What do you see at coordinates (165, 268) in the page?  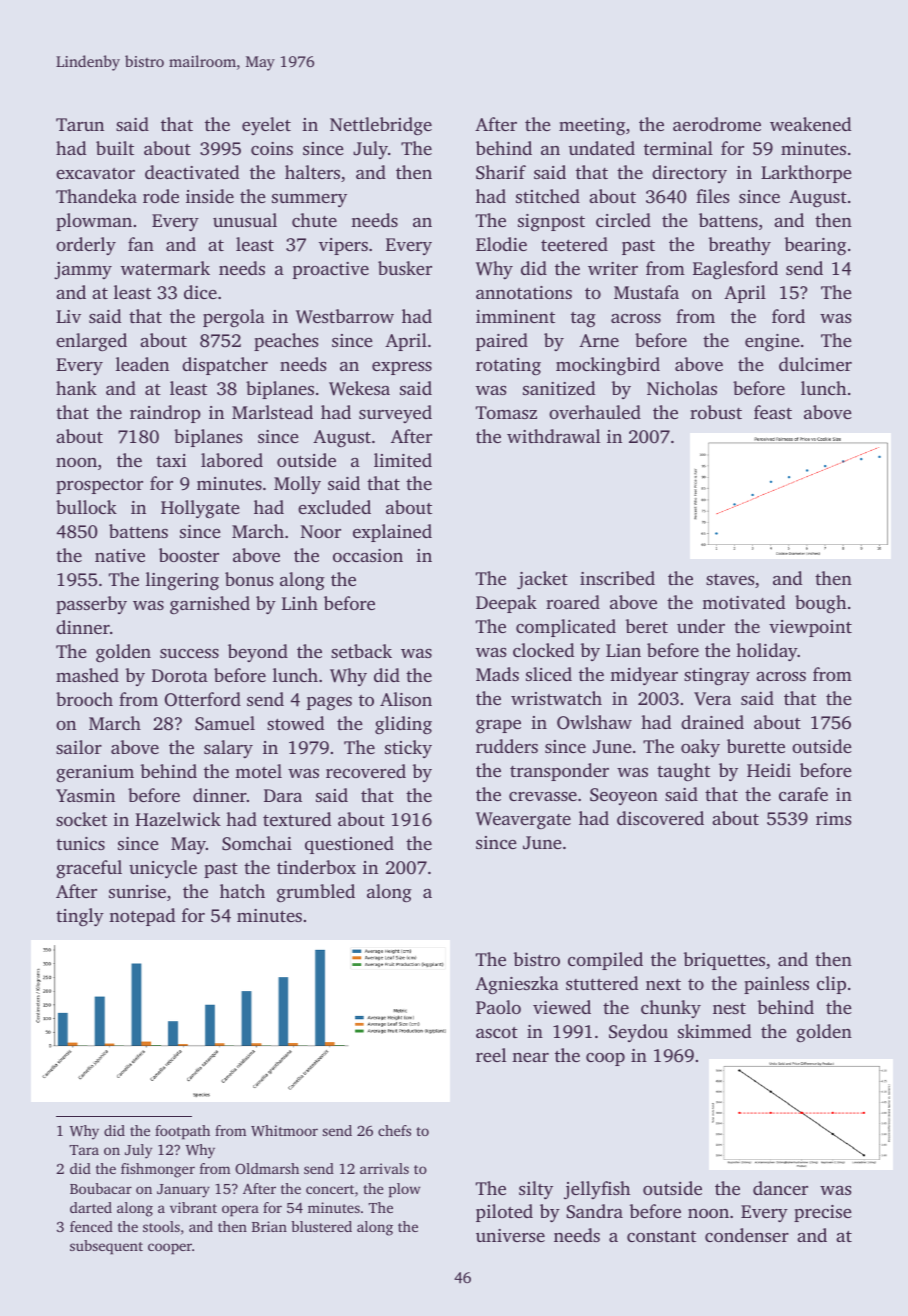 I see `watermark` at bounding box center [165, 268].
